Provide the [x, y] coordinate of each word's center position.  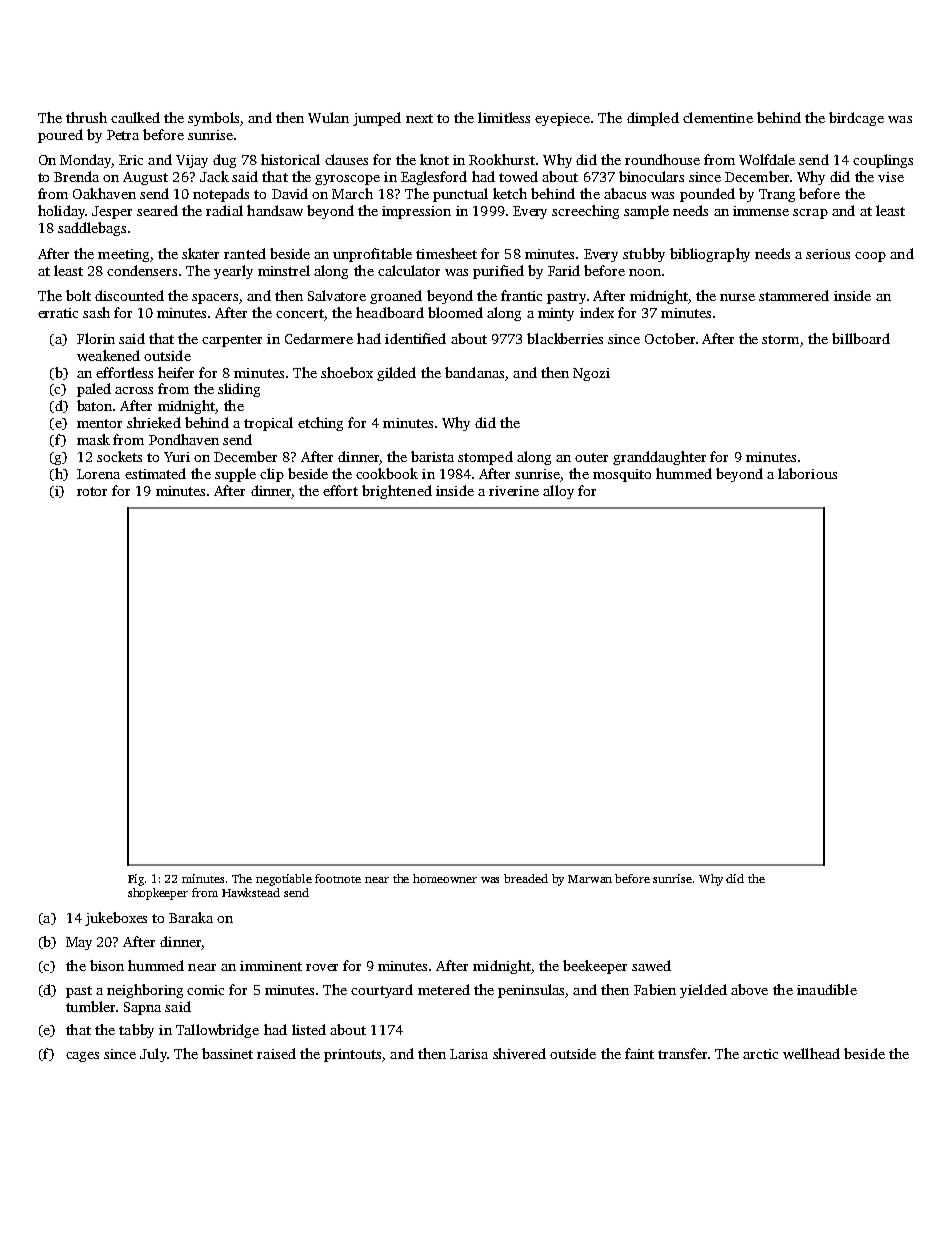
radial [224, 210]
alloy [558, 492]
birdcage [856, 119]
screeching [585, 212]
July [153, 1055]
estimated [155, 473]
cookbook [387, 473]
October [670, 338]
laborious [807, 473]
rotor [92, 491]
